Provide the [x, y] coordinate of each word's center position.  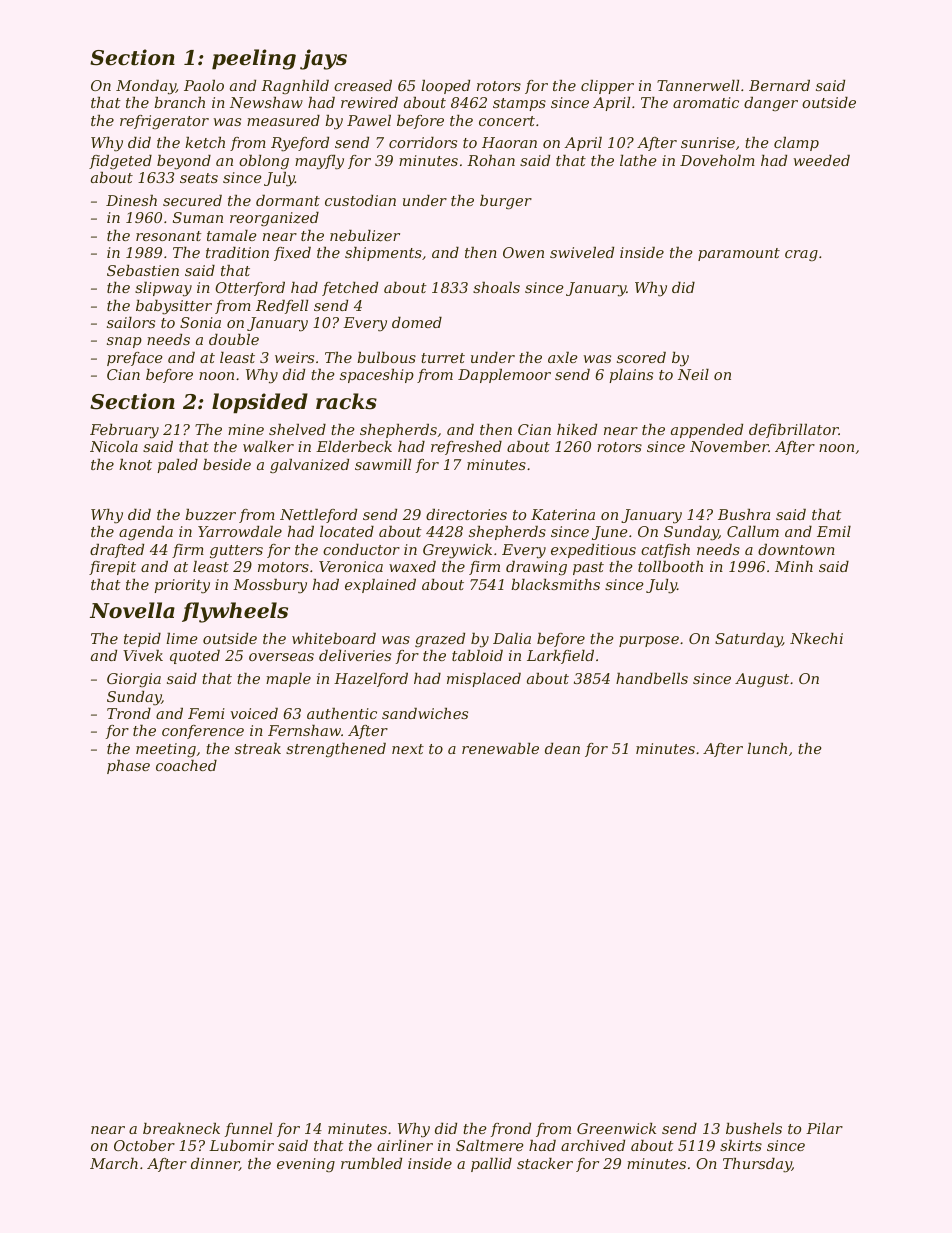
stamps [519, 104]
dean [562, 748]
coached [186, 765]
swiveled [582, 252]
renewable [500, 748]
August [762, 680]
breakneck [181, 1128]
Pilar [824, 1128]
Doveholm [717, 160]
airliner [405, 1145]
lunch [767, 748]
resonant [169, 236]
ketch [205, 142]
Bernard [779, 85]
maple [288, 680]
